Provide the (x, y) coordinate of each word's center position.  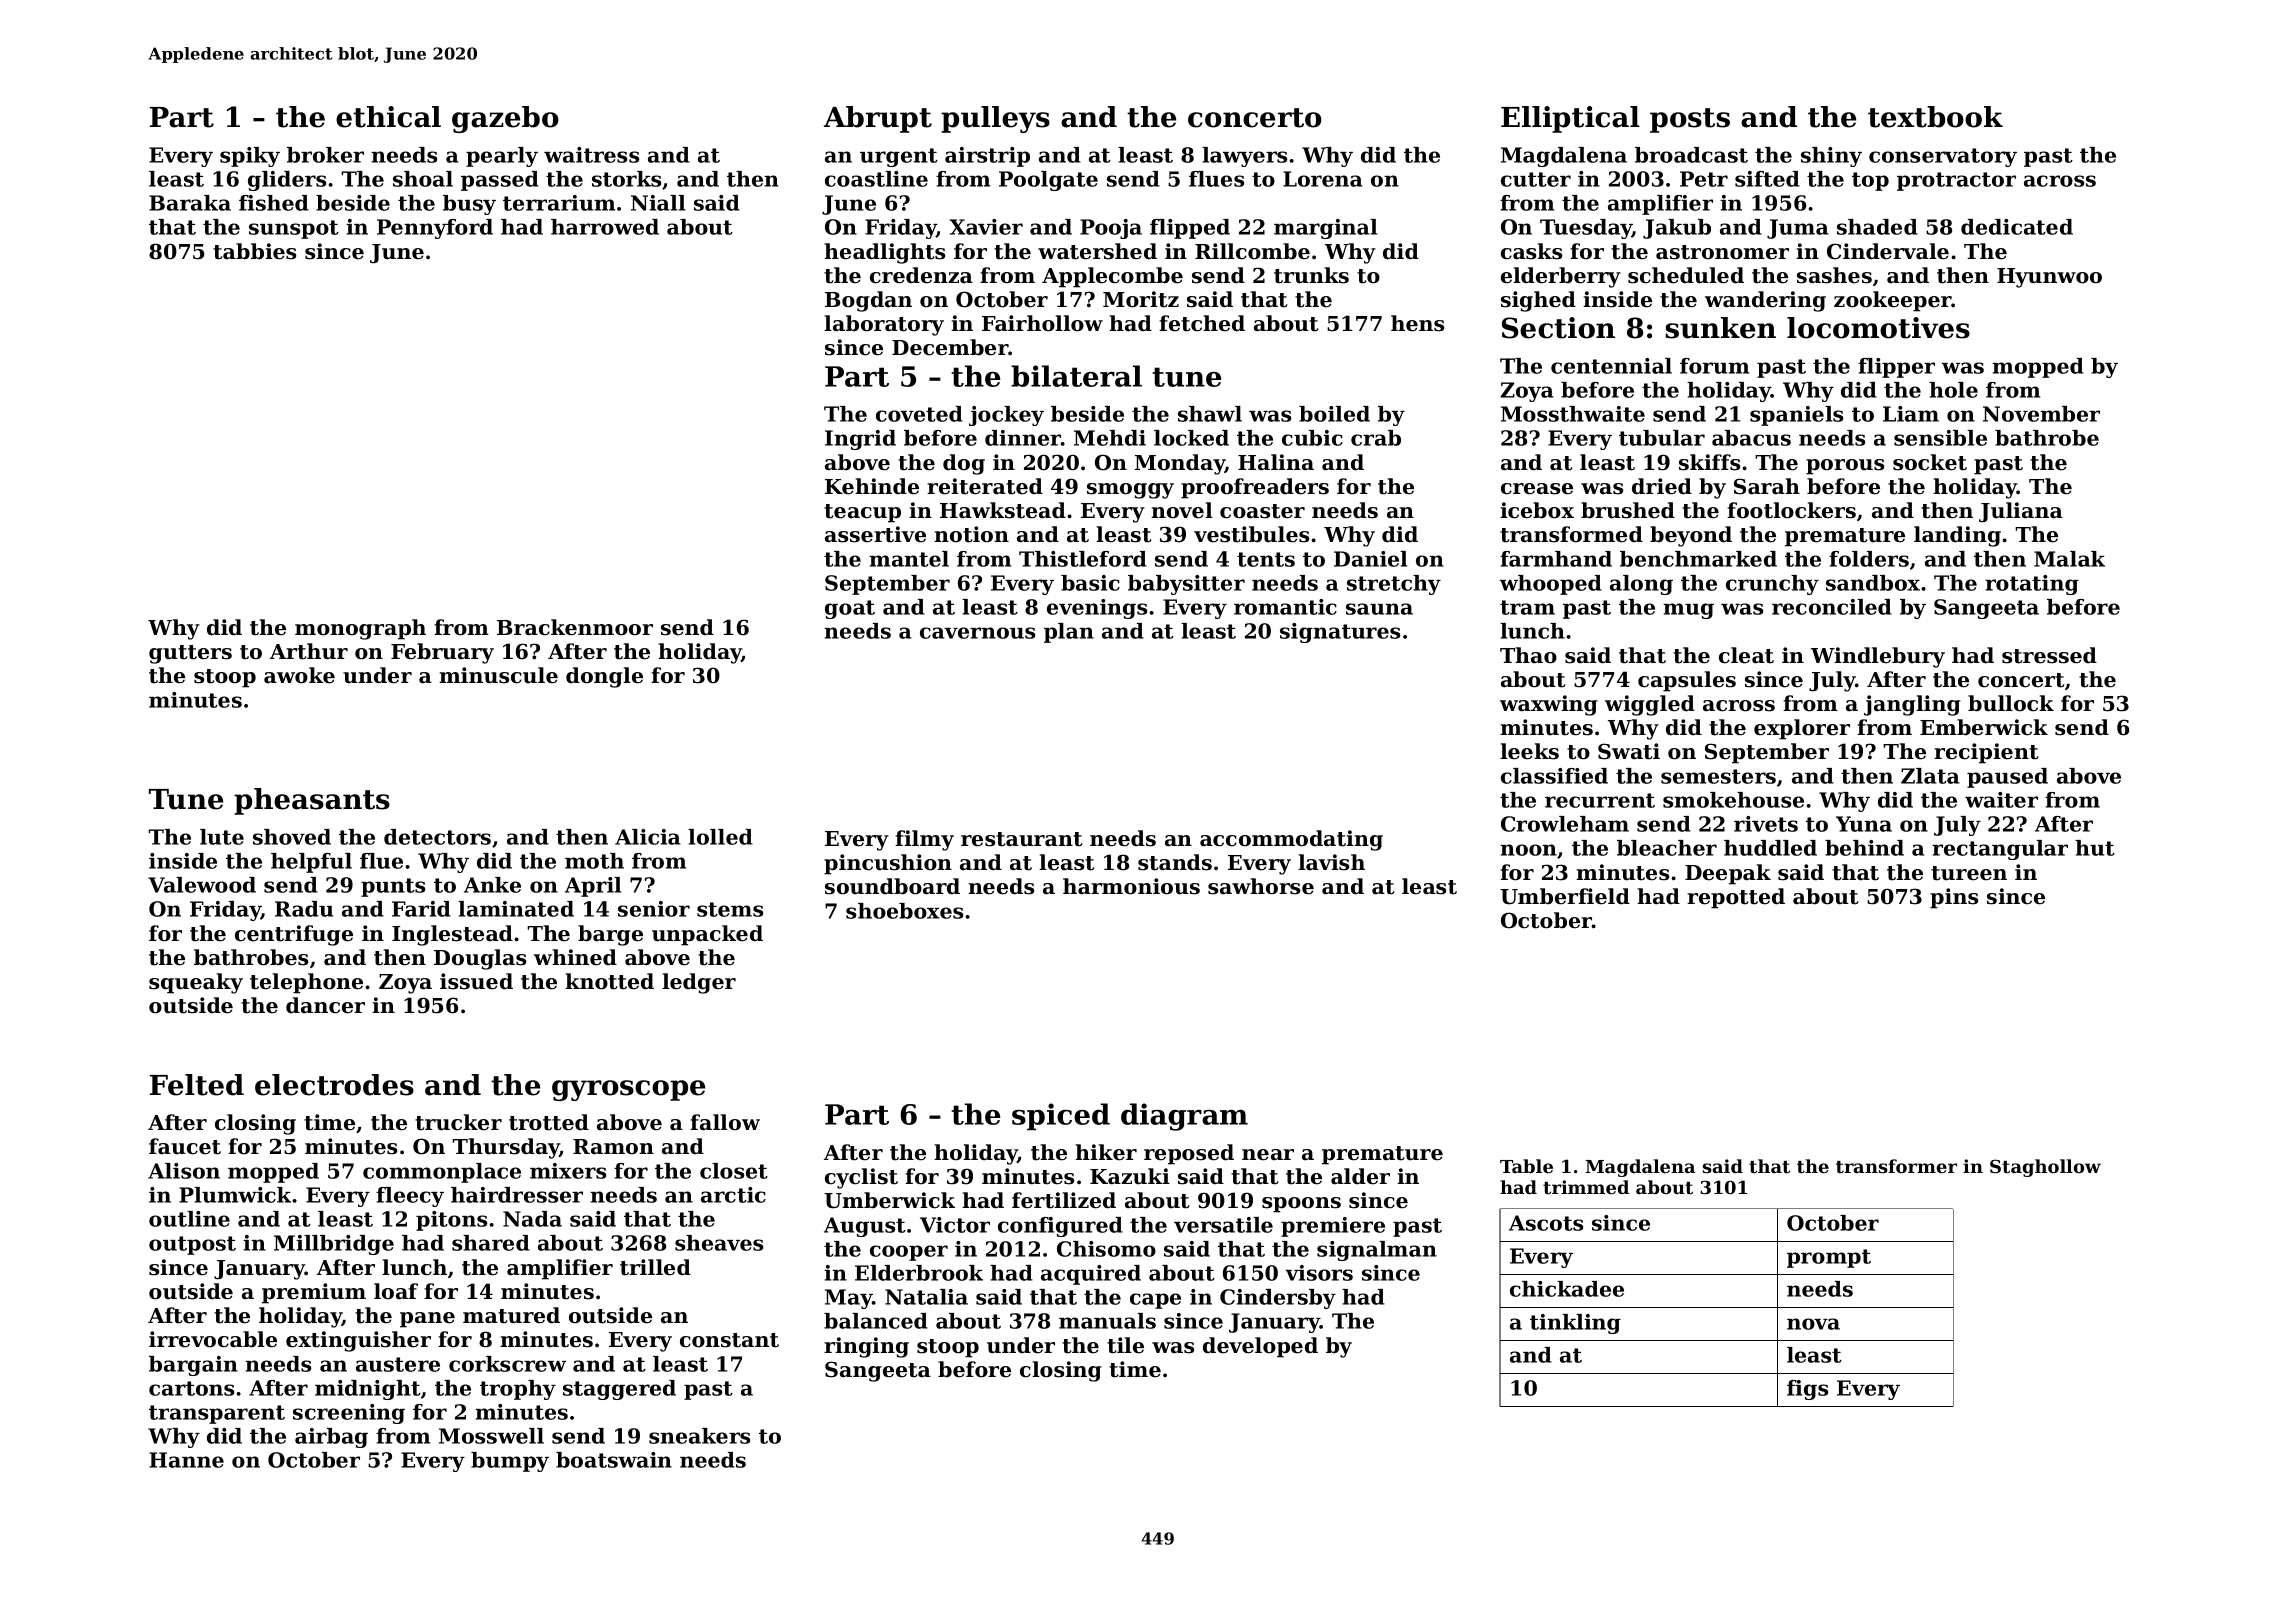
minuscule (498, 675)
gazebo (505, 119)
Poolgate (1048, 181)
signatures (1340, 633)
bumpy (510, 1462)
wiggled (1650, 705)
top (1870, 181)
